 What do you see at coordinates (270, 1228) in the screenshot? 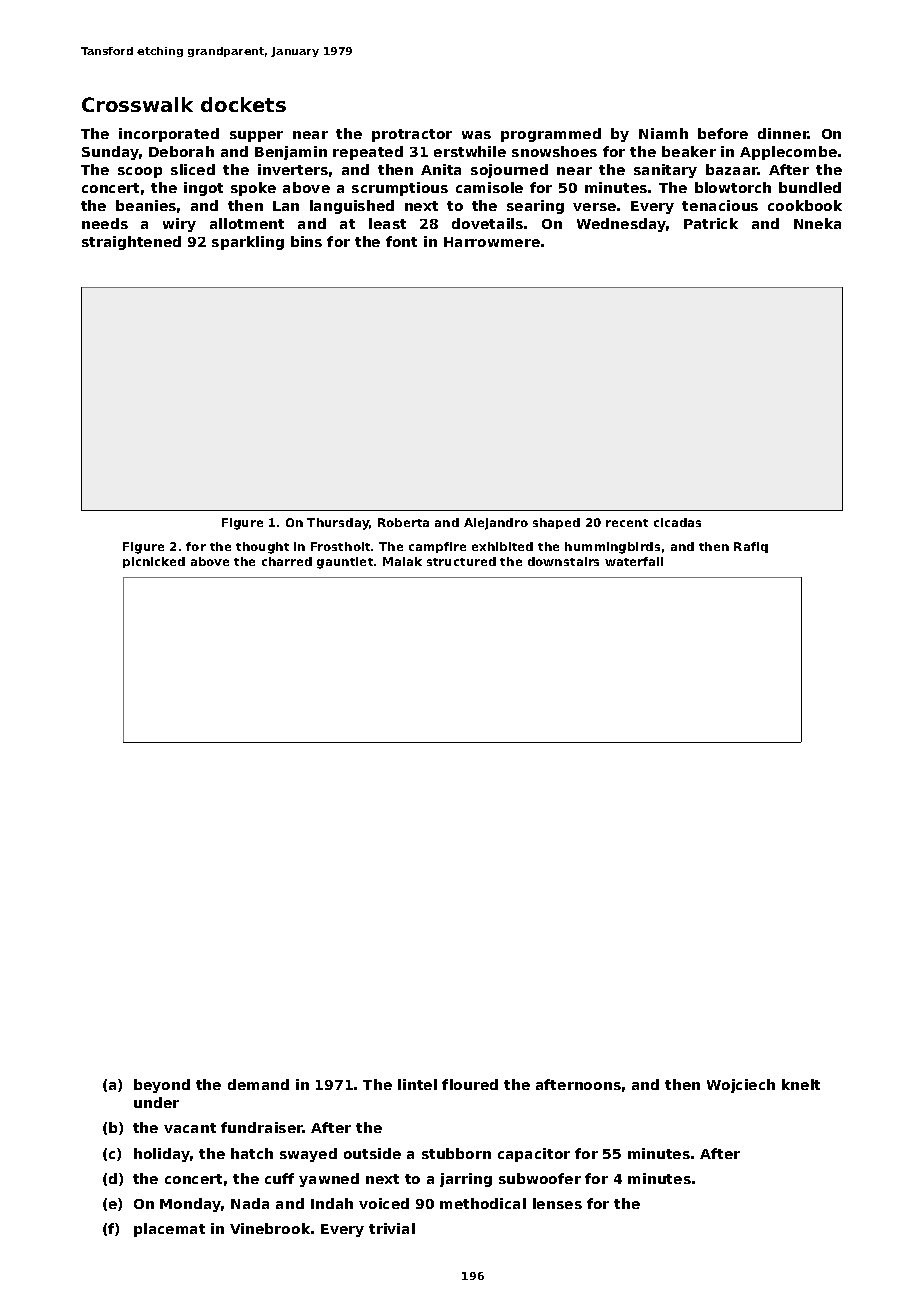
I see `Vinebrook` at bounding box center [270, 1228].
